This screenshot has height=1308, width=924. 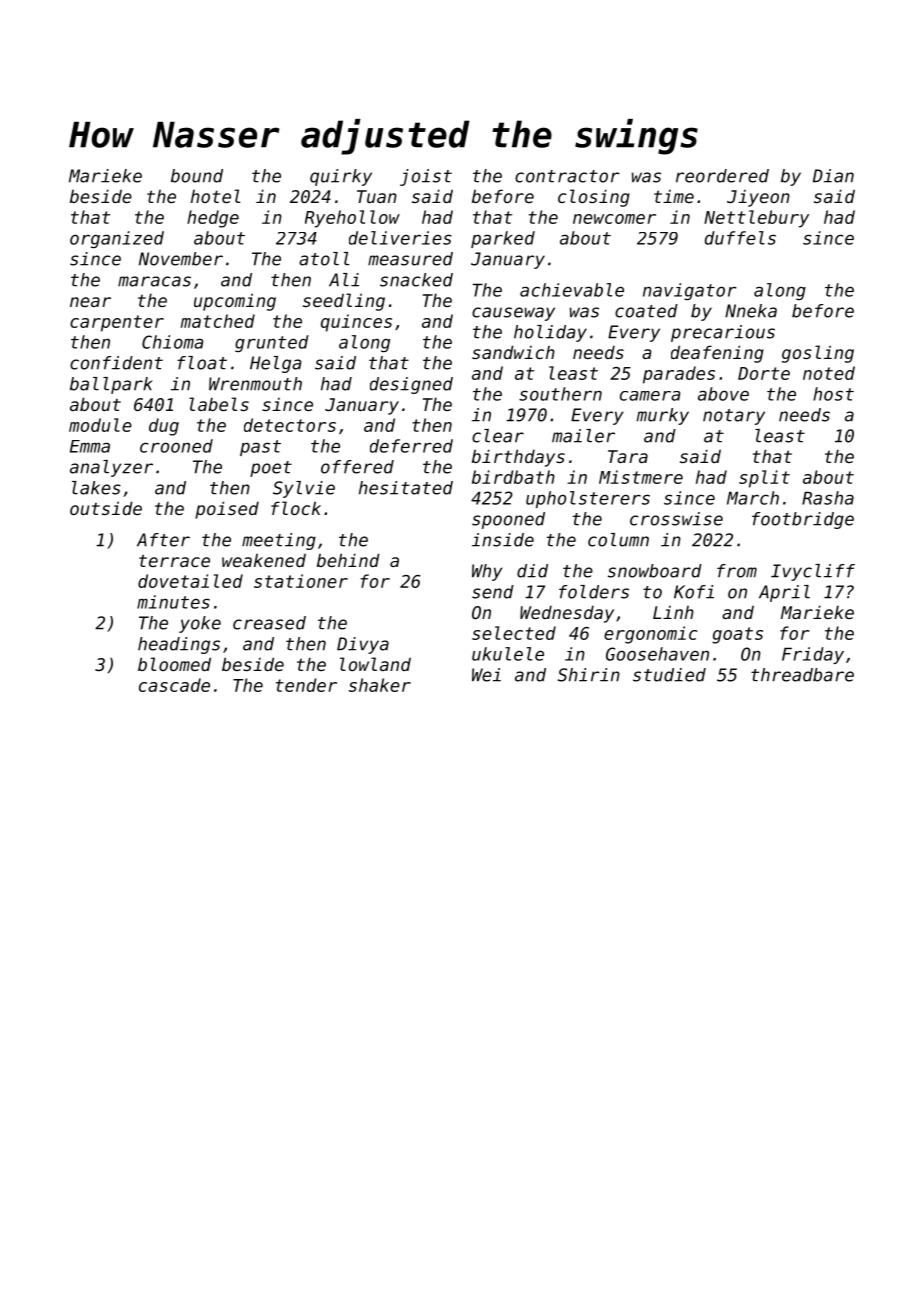 What do you see at coordinates (174, 560) in the screenshot?
I see `terrace` at bounding box center [174, 560].
